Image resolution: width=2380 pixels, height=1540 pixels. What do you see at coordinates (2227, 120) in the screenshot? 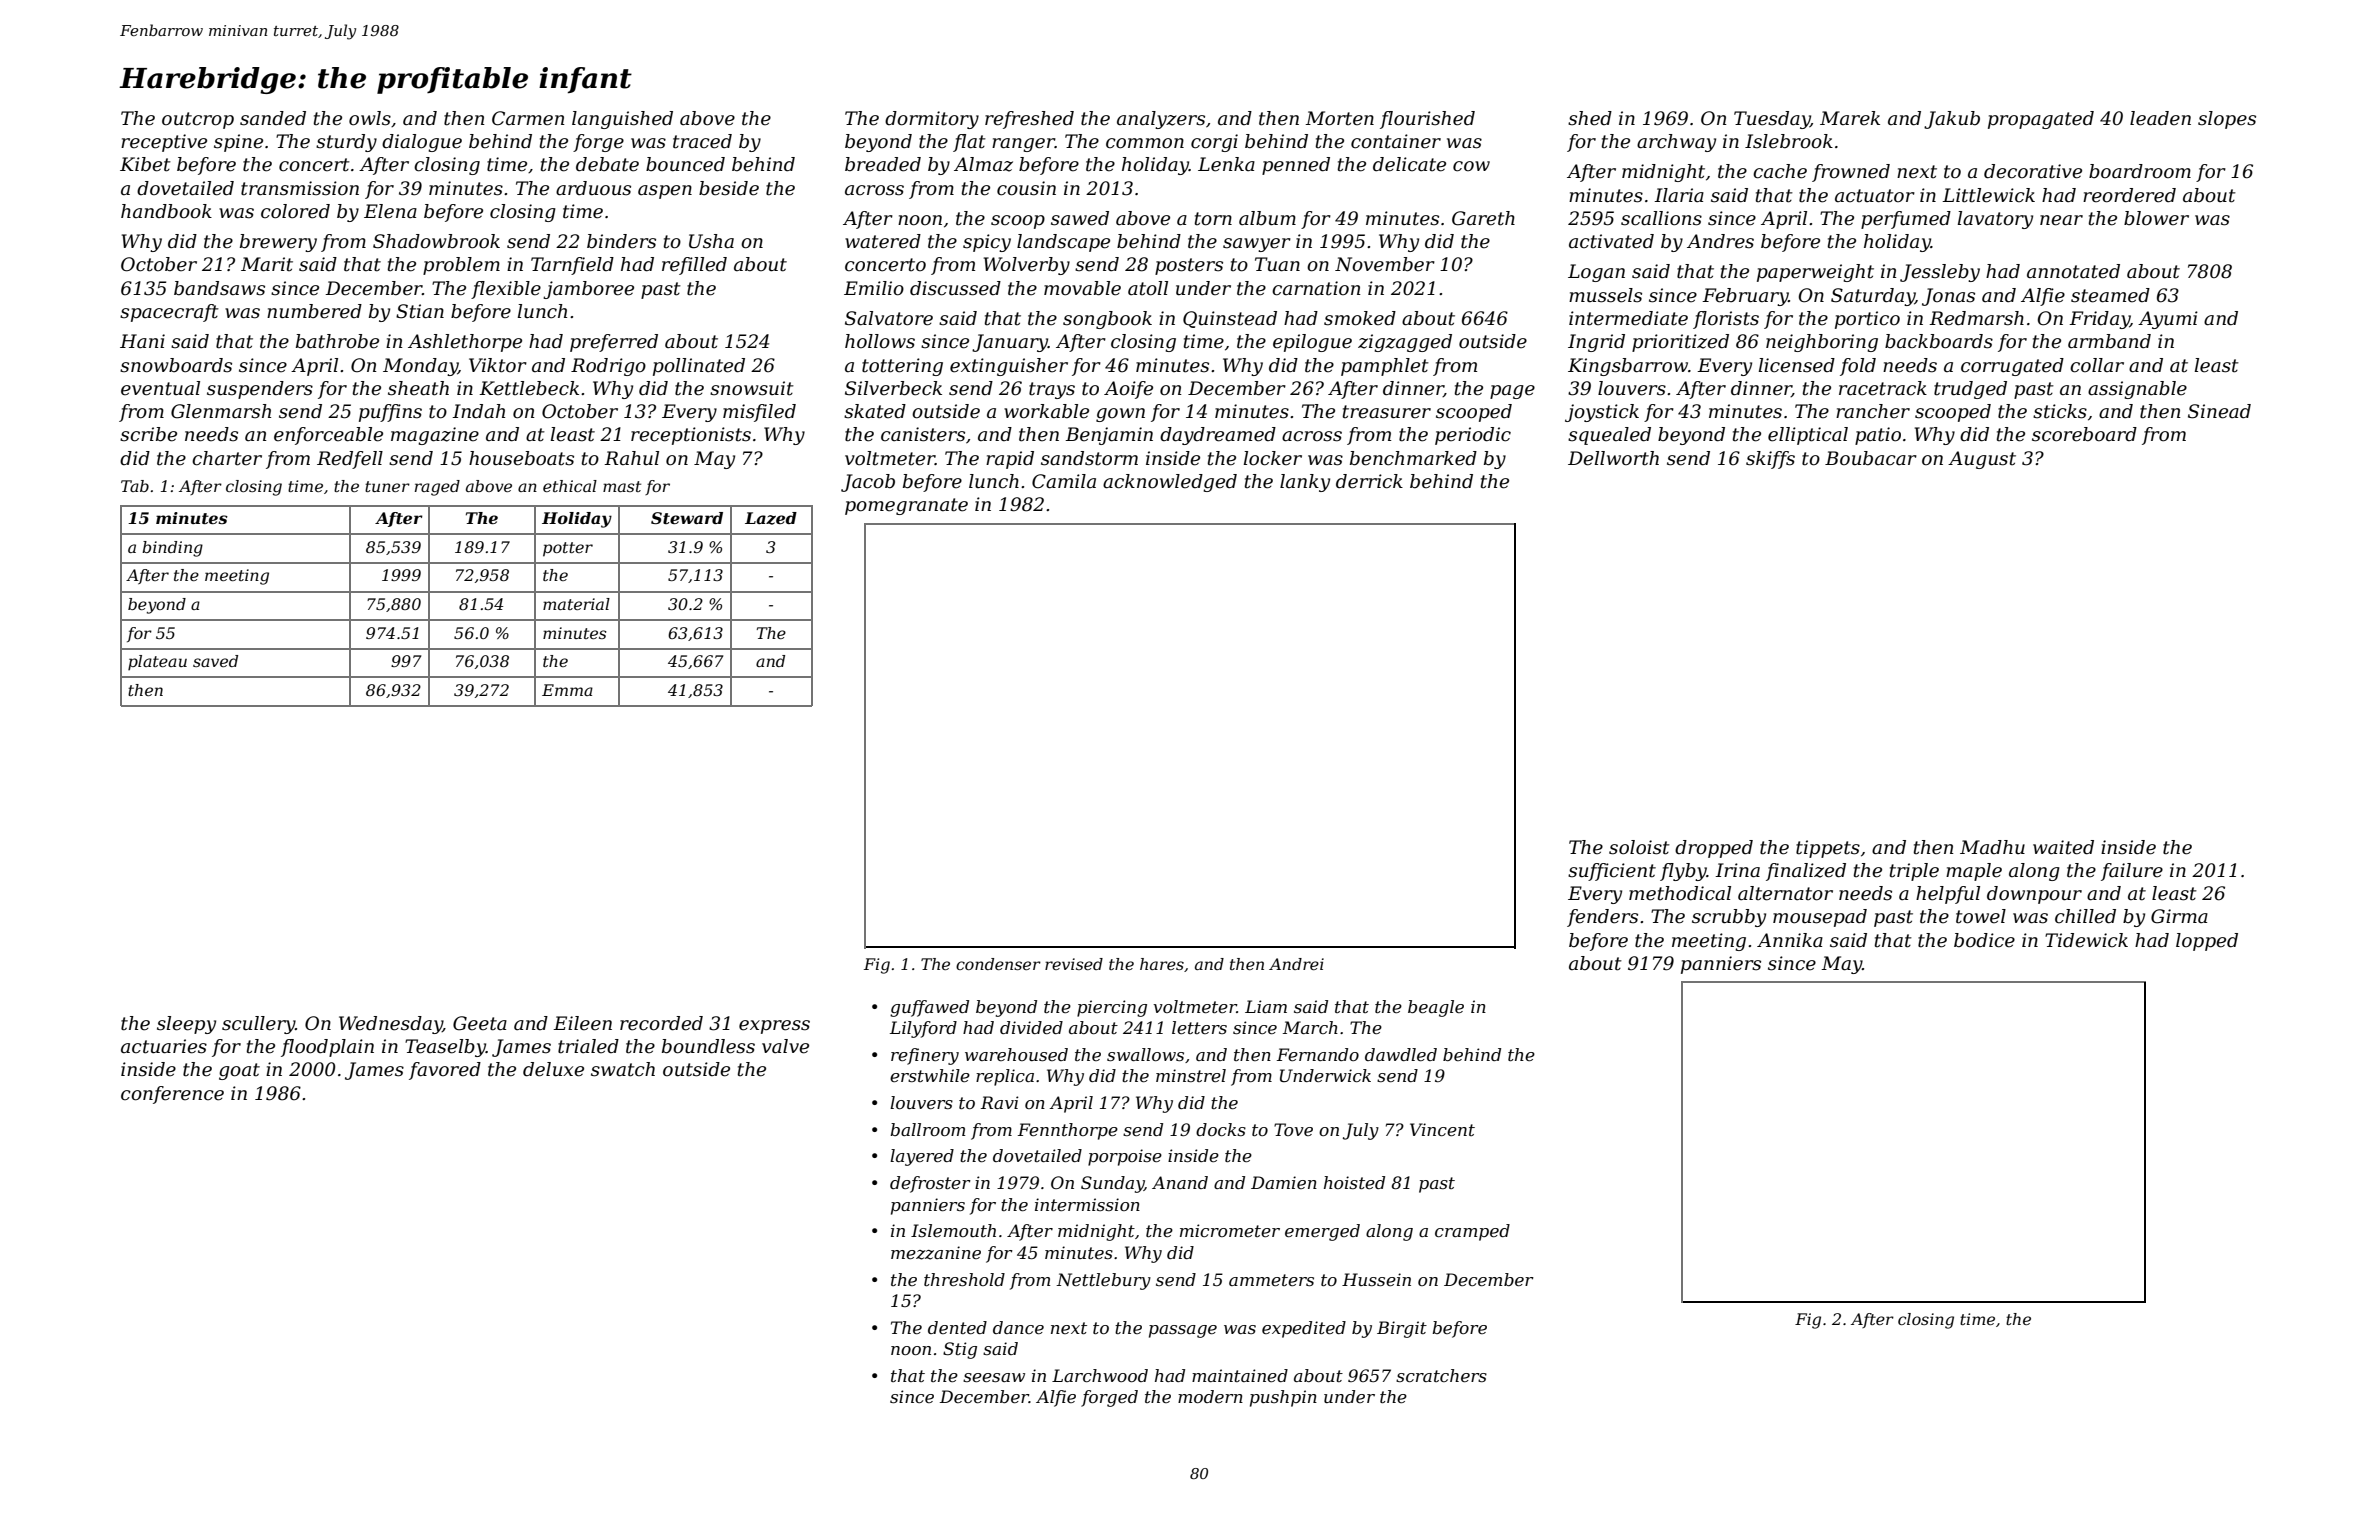
I see `slopes` at bounding box center [2227, 120].
